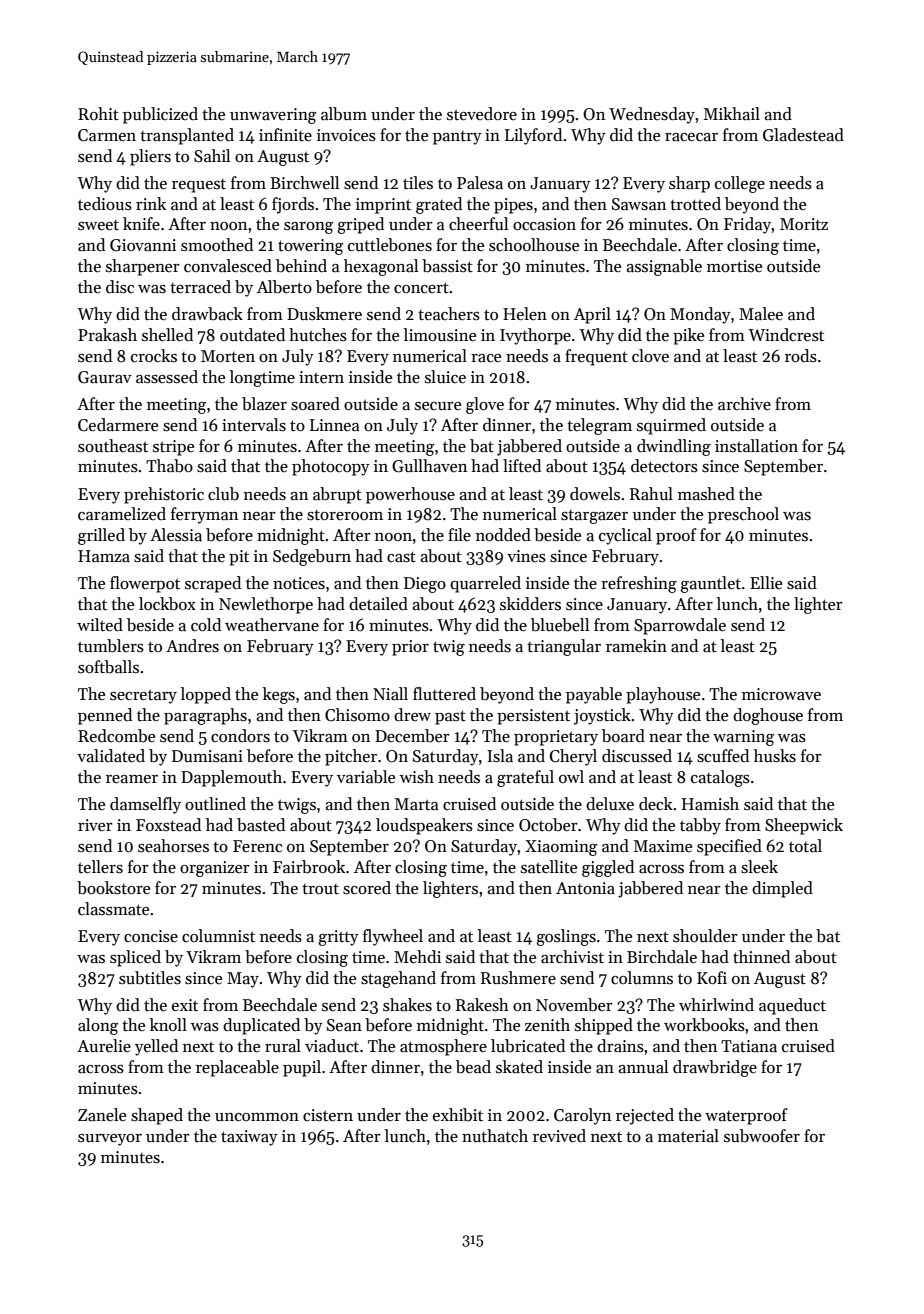  Describe the element at coordinates (522, 466) in the document. I see `lifted` at that location.
